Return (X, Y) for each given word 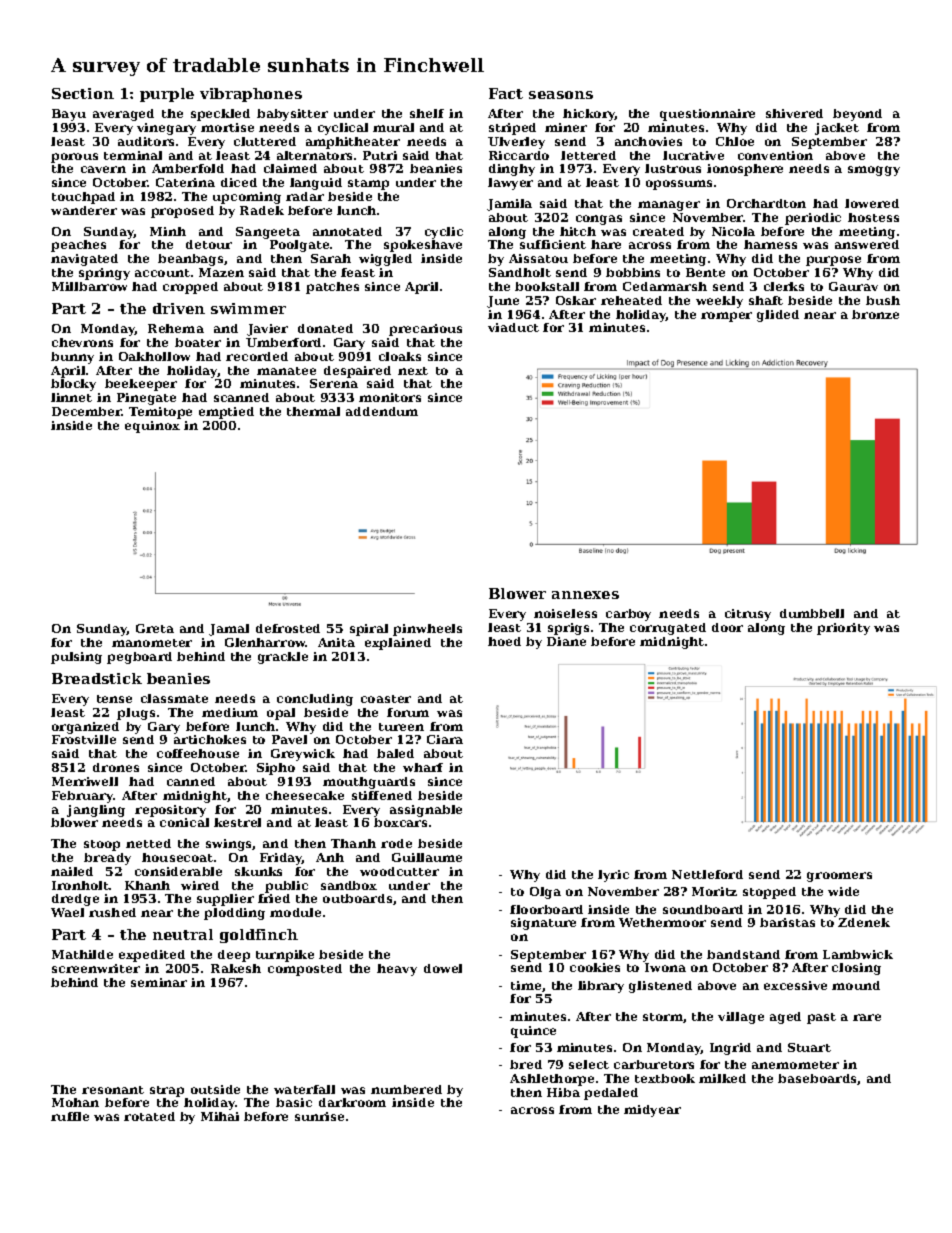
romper (726, 317)
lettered (588, 155)
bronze (875, 314)
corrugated (668, 629)
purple (167, 95)
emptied (226, 413)
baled (395, 753)
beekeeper (141, 385)
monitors (390, 397)
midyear (652, 1111)
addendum (382, 411)
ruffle (70, 1116)
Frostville (84, 739)
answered (867, 244)
